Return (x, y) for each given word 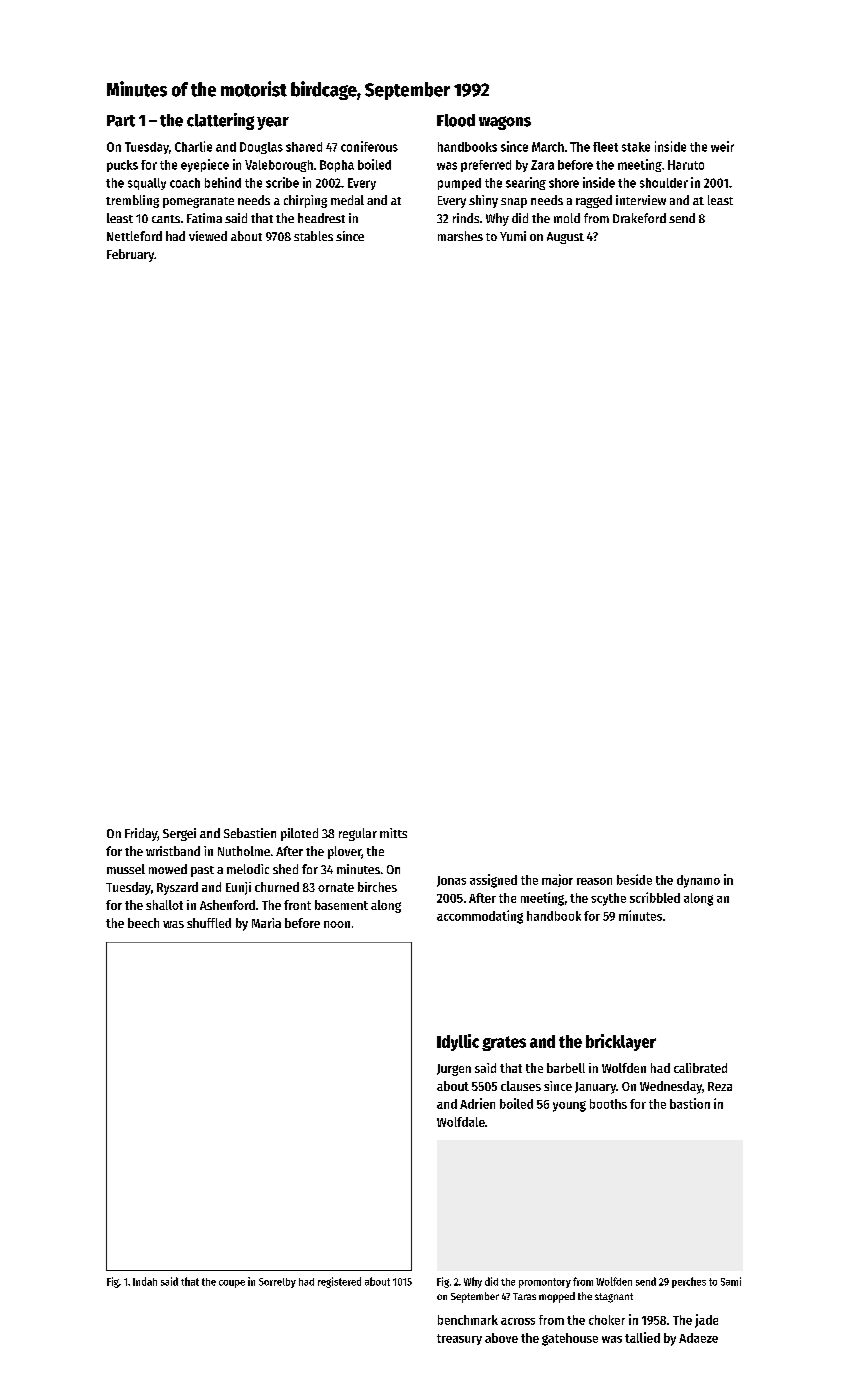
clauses (521, 1086)
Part (121, 121)
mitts (393, 833)
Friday (141, 834)
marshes (460, 236)
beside (634, 879)
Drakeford (639, 218)
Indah (145, 1281)
